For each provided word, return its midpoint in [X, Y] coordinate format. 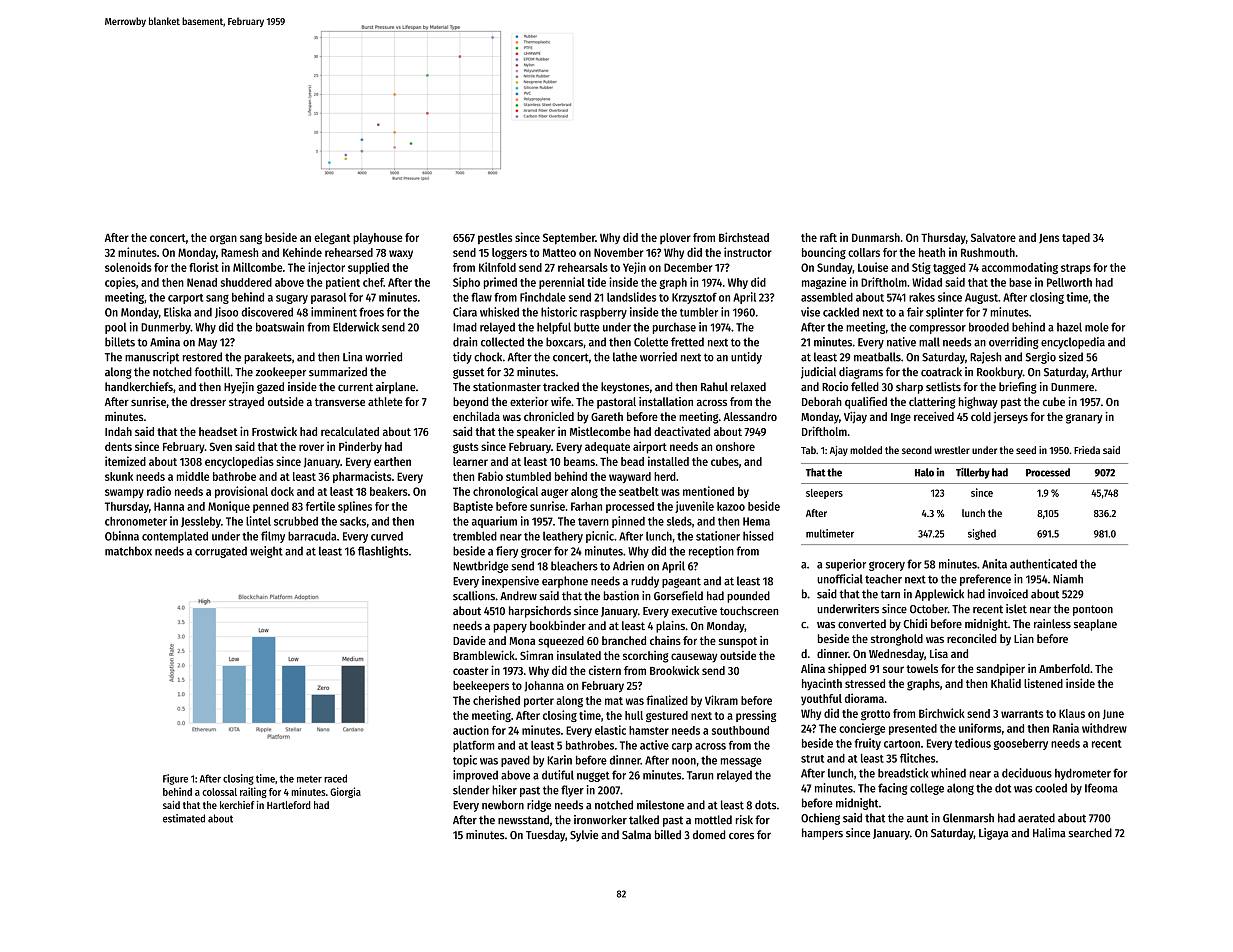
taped [1076, 238]
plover [675, 238]
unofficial [840, 579]
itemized [125, 461]
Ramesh [239, 252]
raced [335, 778]
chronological [505, 492]
